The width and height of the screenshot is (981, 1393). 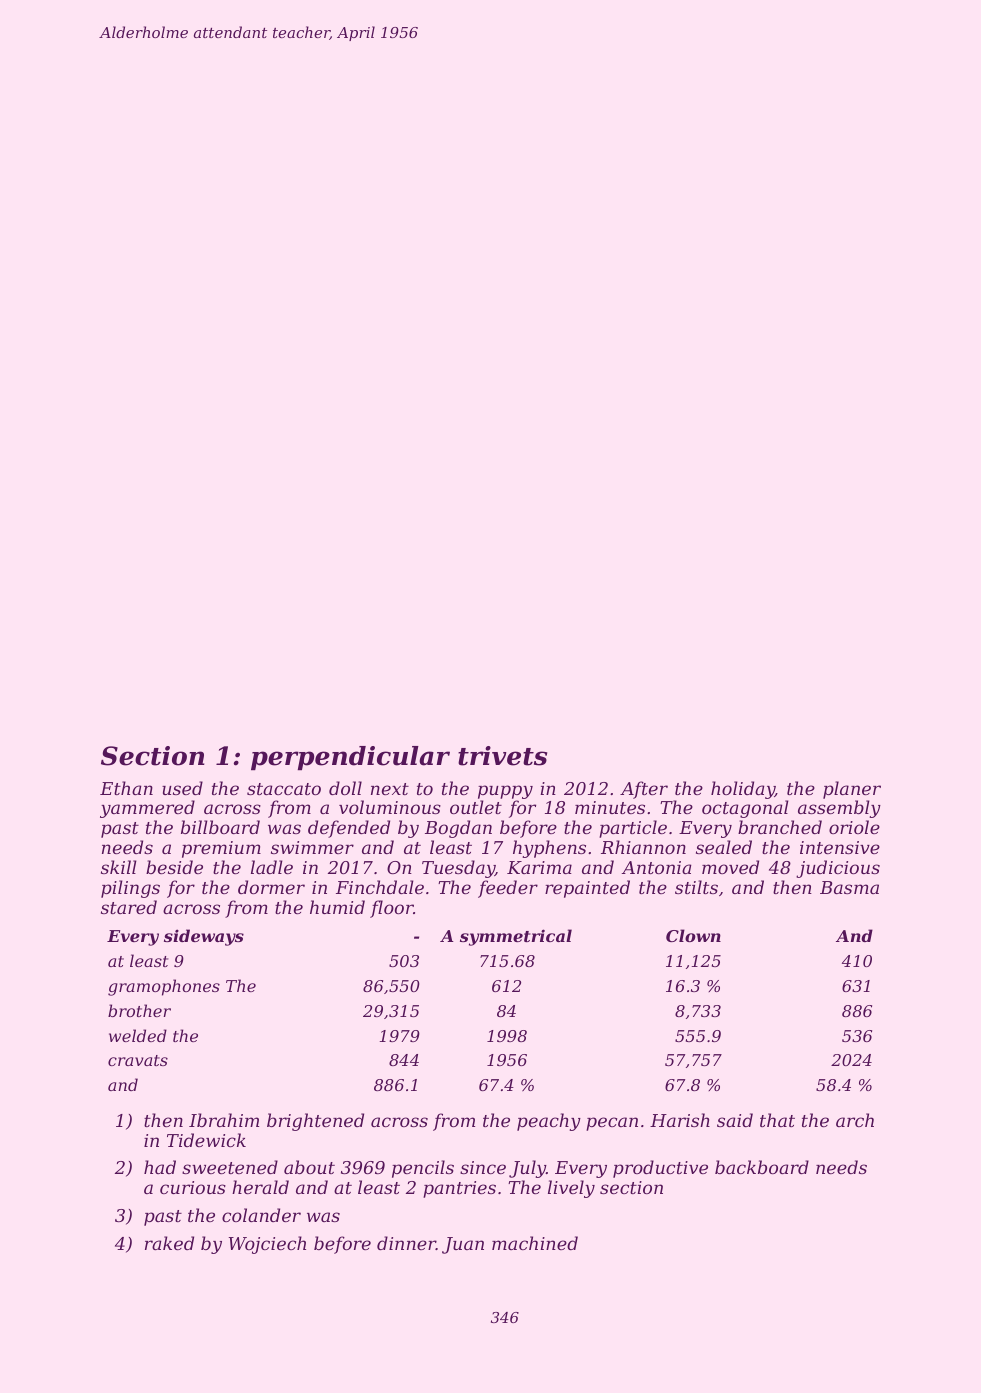 I want to click on sideways, so click(x=204, y=937).
